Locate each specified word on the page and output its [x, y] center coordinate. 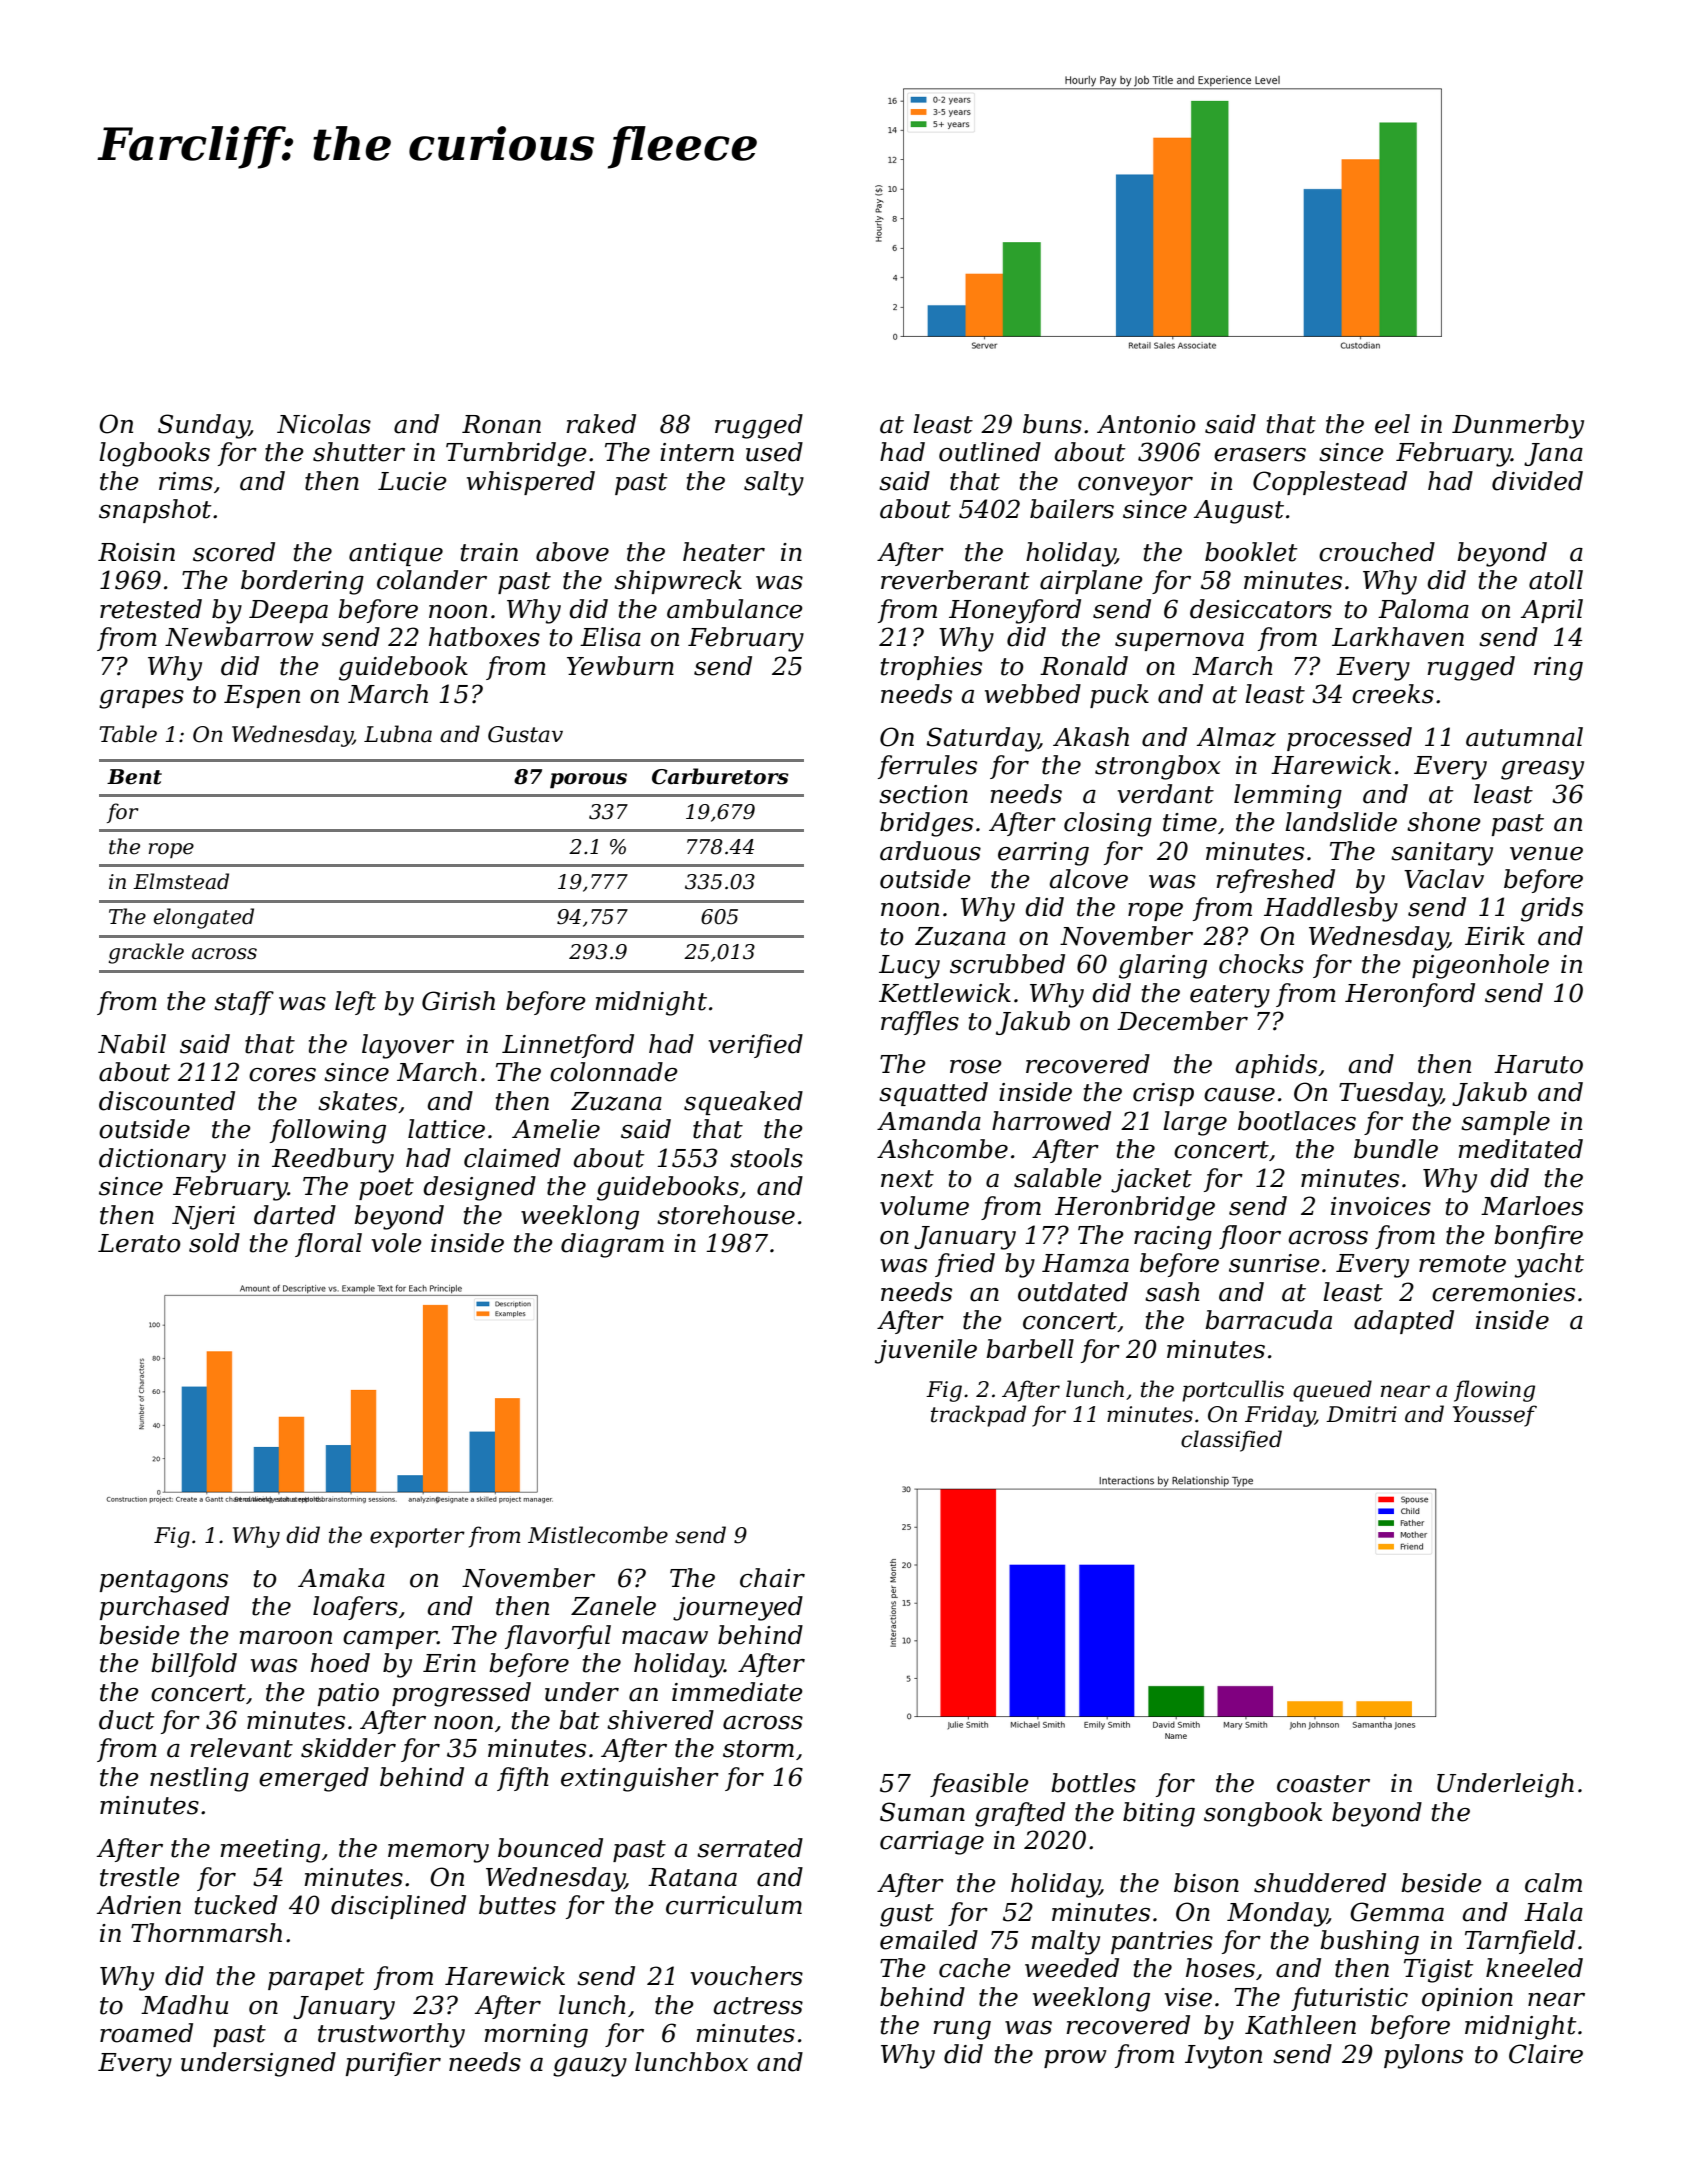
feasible [979, 1785]
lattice [446, 1129]
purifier [393, 2064]
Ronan [501, 424]
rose [976, 1067]
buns [1052, 424]
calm [1553, 1883]
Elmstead [181, 881]
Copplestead [1330, 483]
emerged [314, 1779]
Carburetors [720, 776]
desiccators [1261, 609]
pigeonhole [1480, 966]
